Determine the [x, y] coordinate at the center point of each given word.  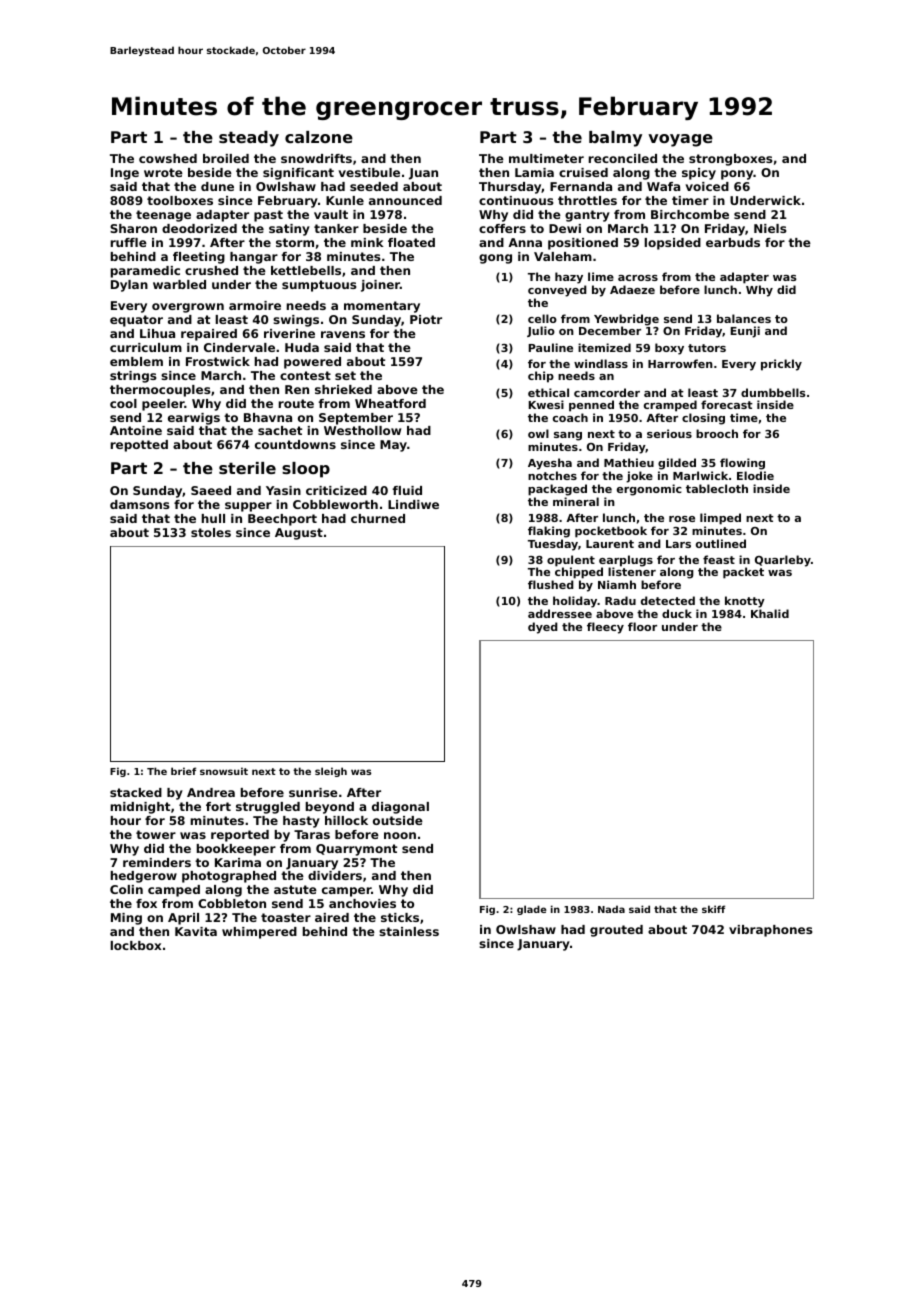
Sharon [133, 228]
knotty [745, 602]
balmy [615, 139]
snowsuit [224, 771]
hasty [301, 822]
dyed [543, 628]
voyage [680, 140]
